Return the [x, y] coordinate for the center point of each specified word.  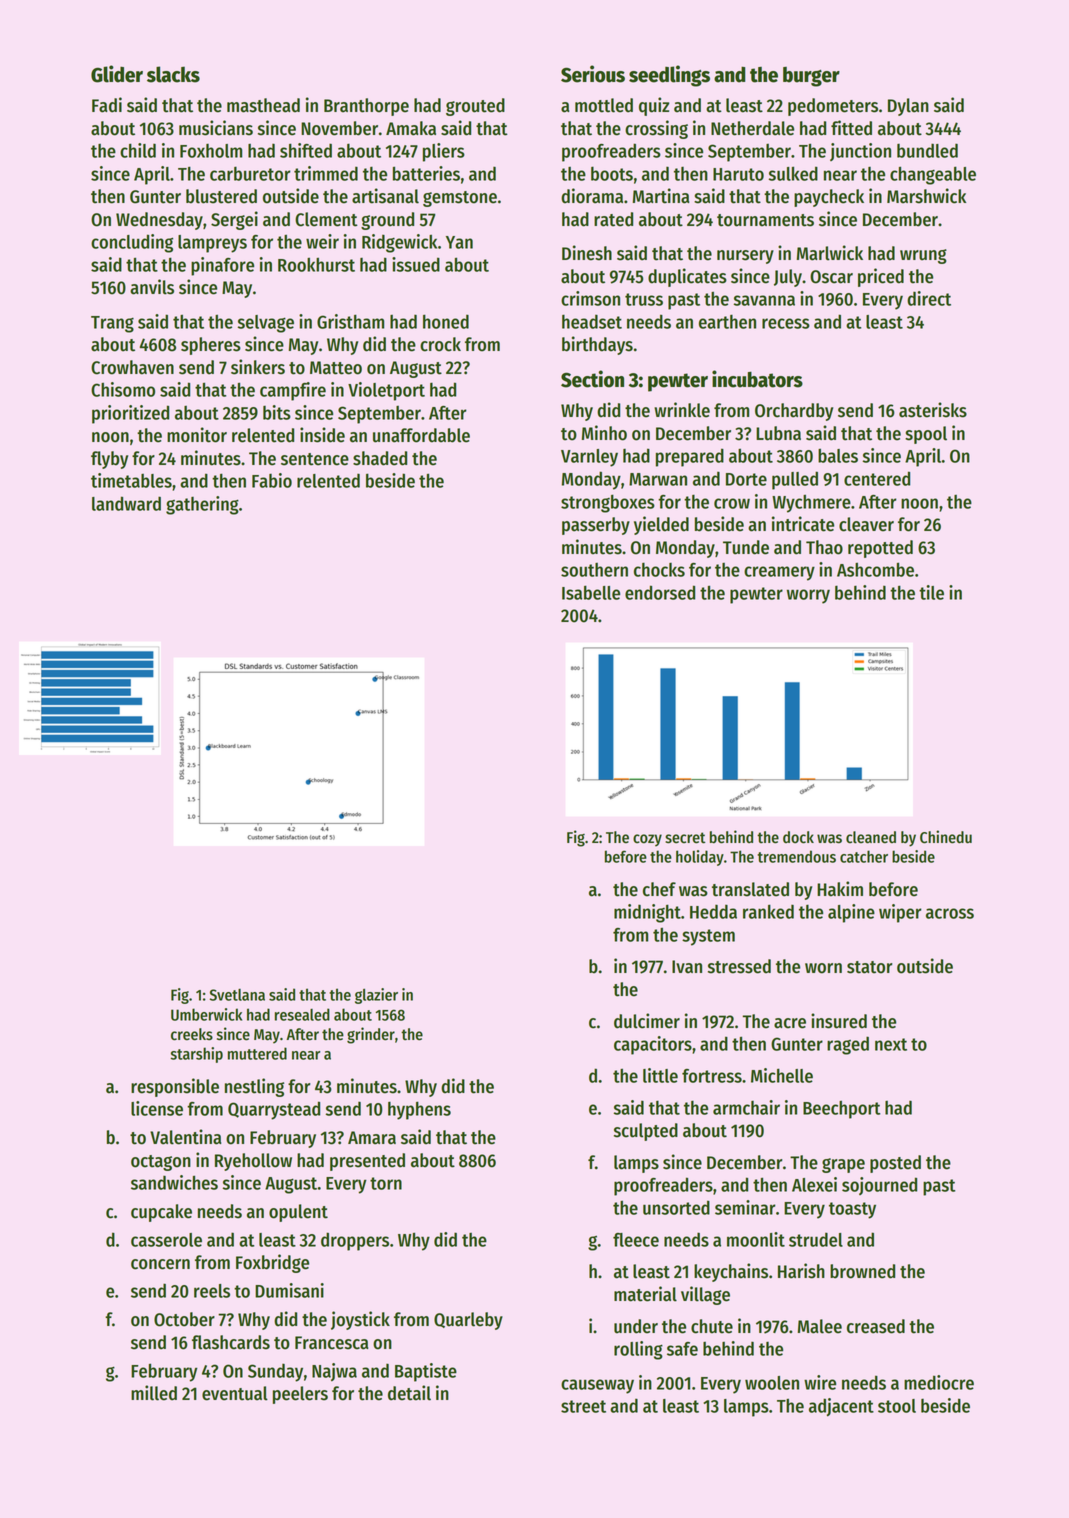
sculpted [646, 1132]
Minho [604, 433]
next [891, 1044]
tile [931, 592]
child [138, 150]
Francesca [331, 1343]
